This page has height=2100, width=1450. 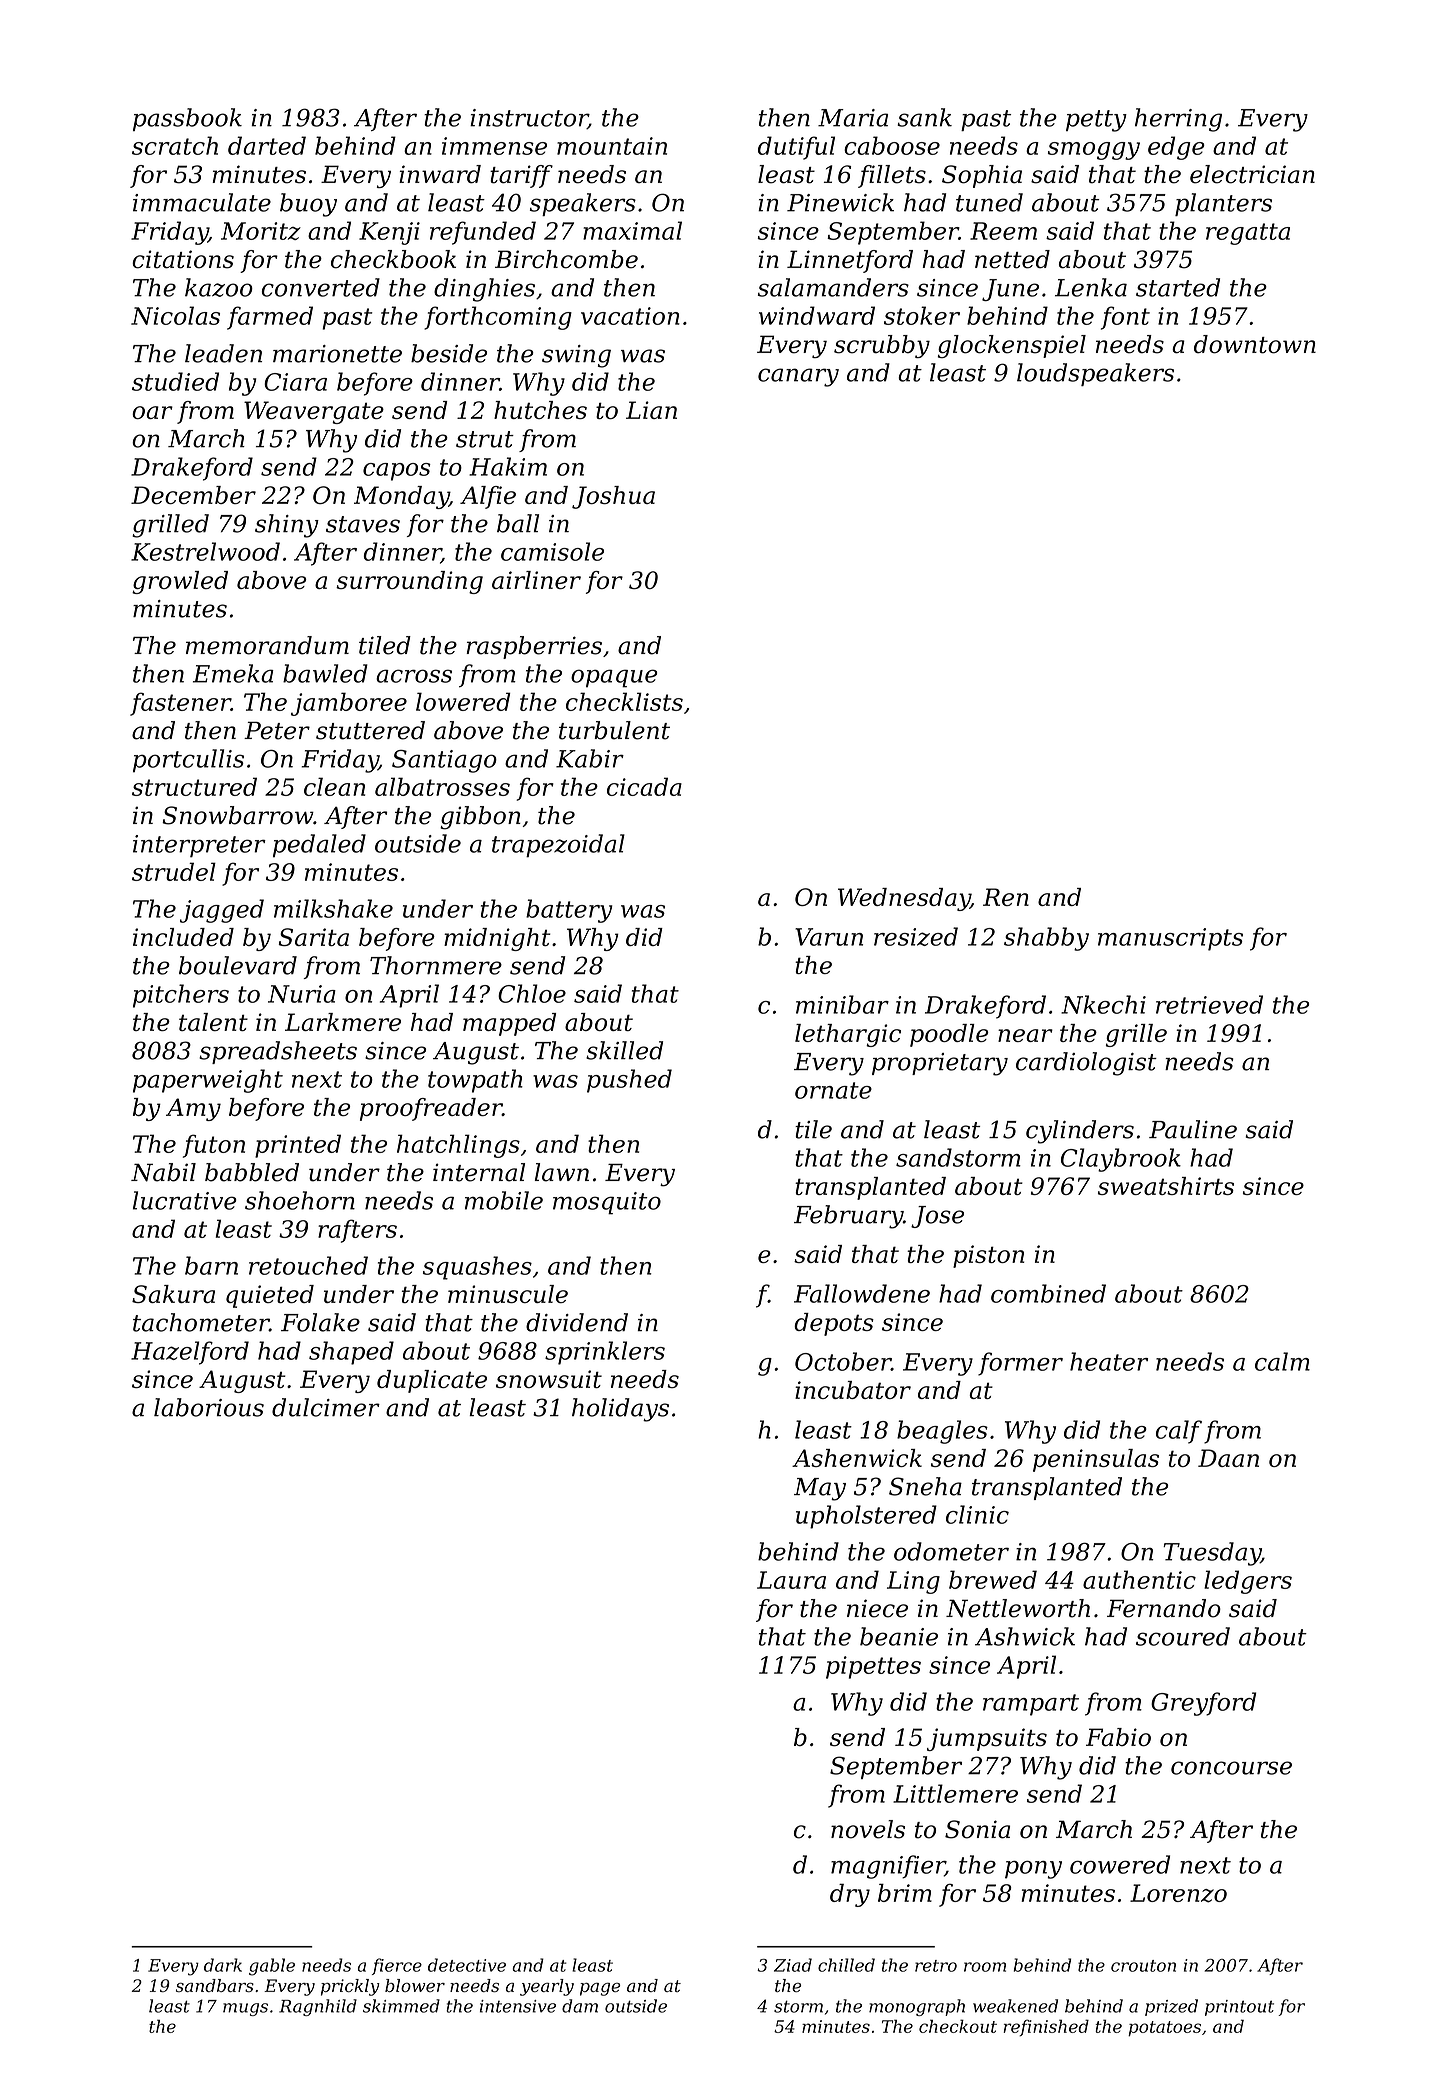 I want to click on included, so click(x=183, y=937).
